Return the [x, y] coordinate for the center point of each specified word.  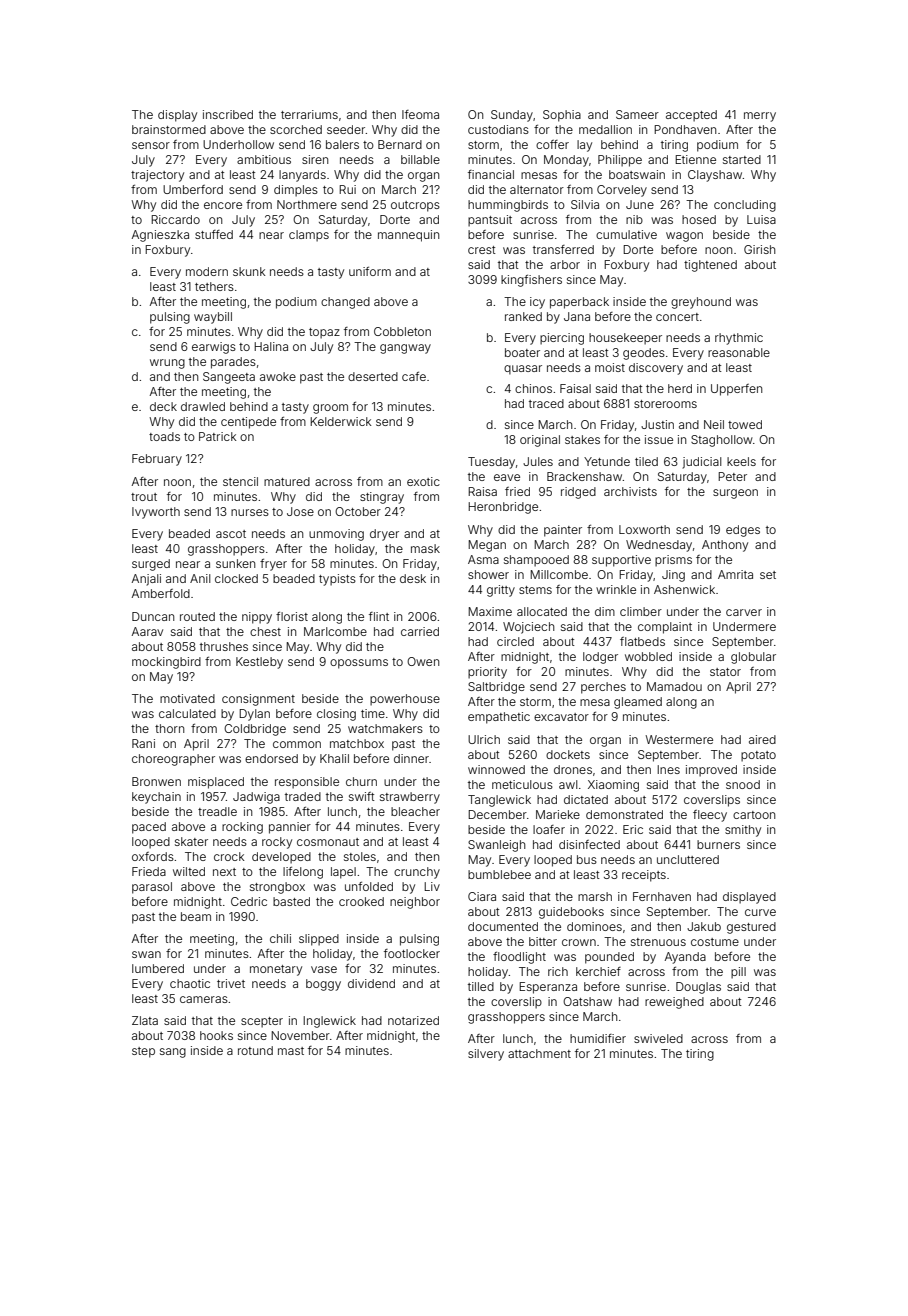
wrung [167, 364]
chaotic [190, 983]
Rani [143, 743]
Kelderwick [341, 421]
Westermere [679, 739]
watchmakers [385, 728]
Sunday [512, 116]
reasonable [739, 352]
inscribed [228, 114]
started [742, 159]
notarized [413, 1020]
